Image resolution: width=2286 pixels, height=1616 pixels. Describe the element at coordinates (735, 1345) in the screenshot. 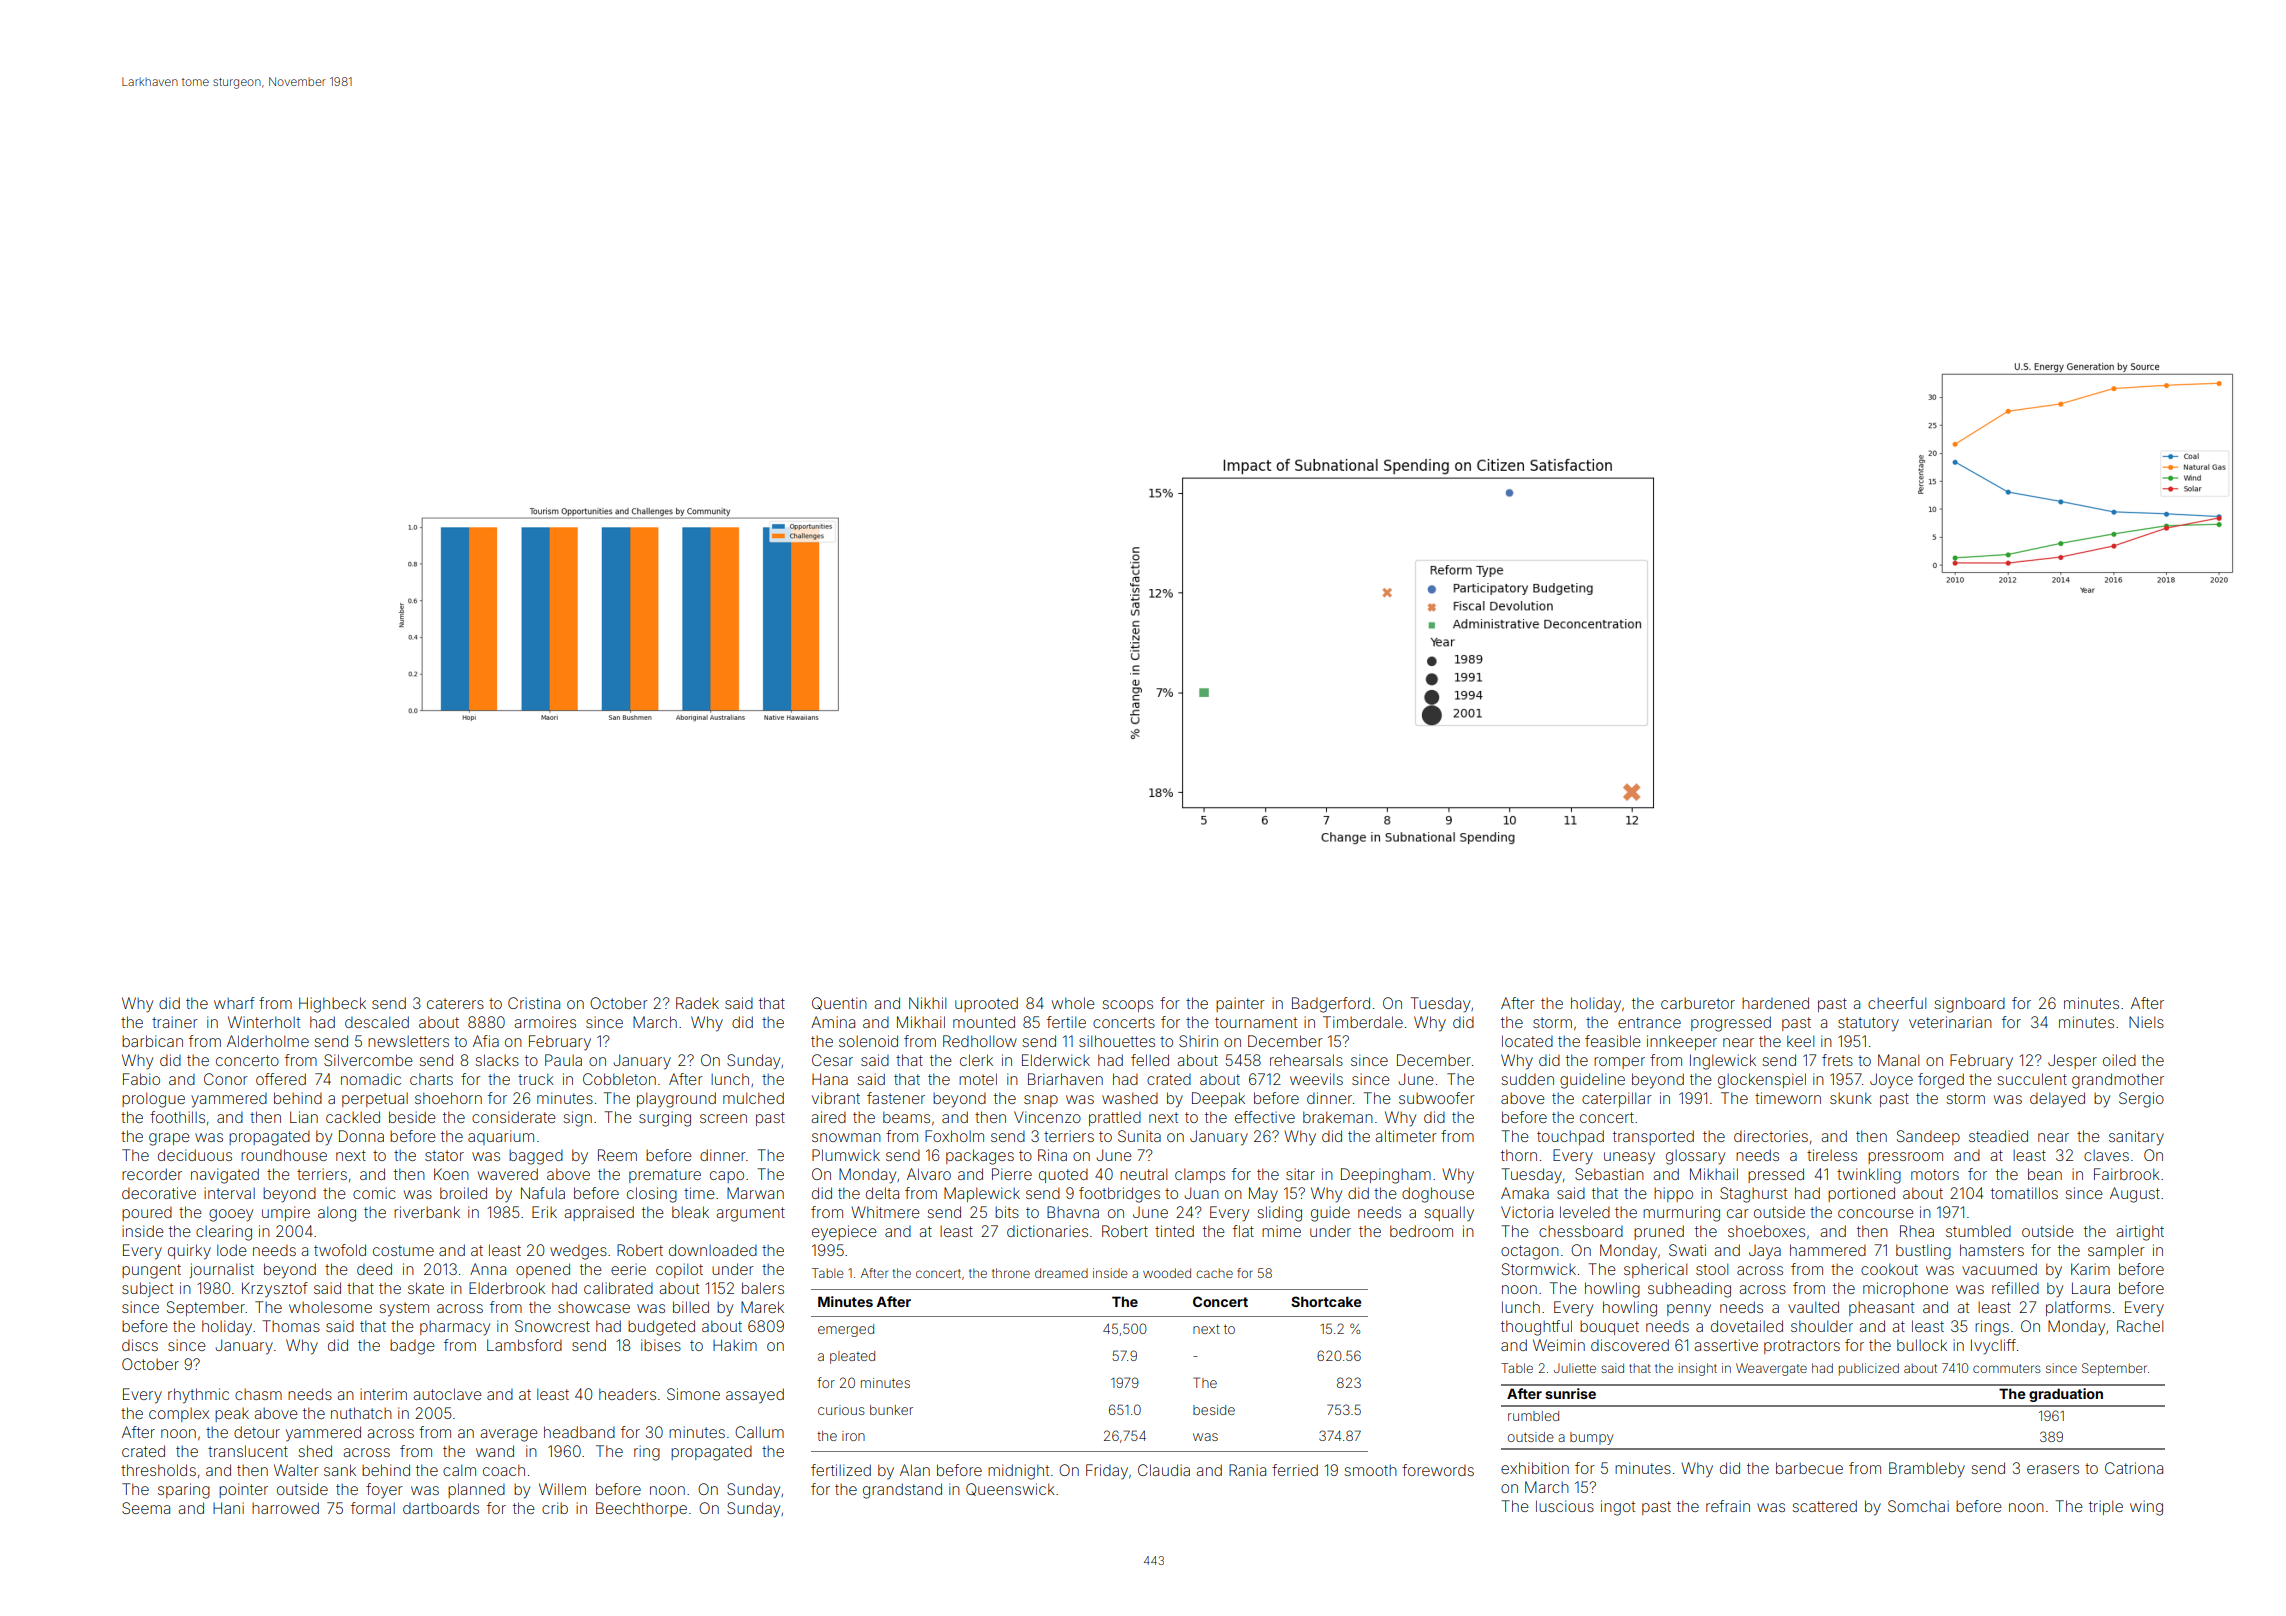

I see `Hakim` at that location.
